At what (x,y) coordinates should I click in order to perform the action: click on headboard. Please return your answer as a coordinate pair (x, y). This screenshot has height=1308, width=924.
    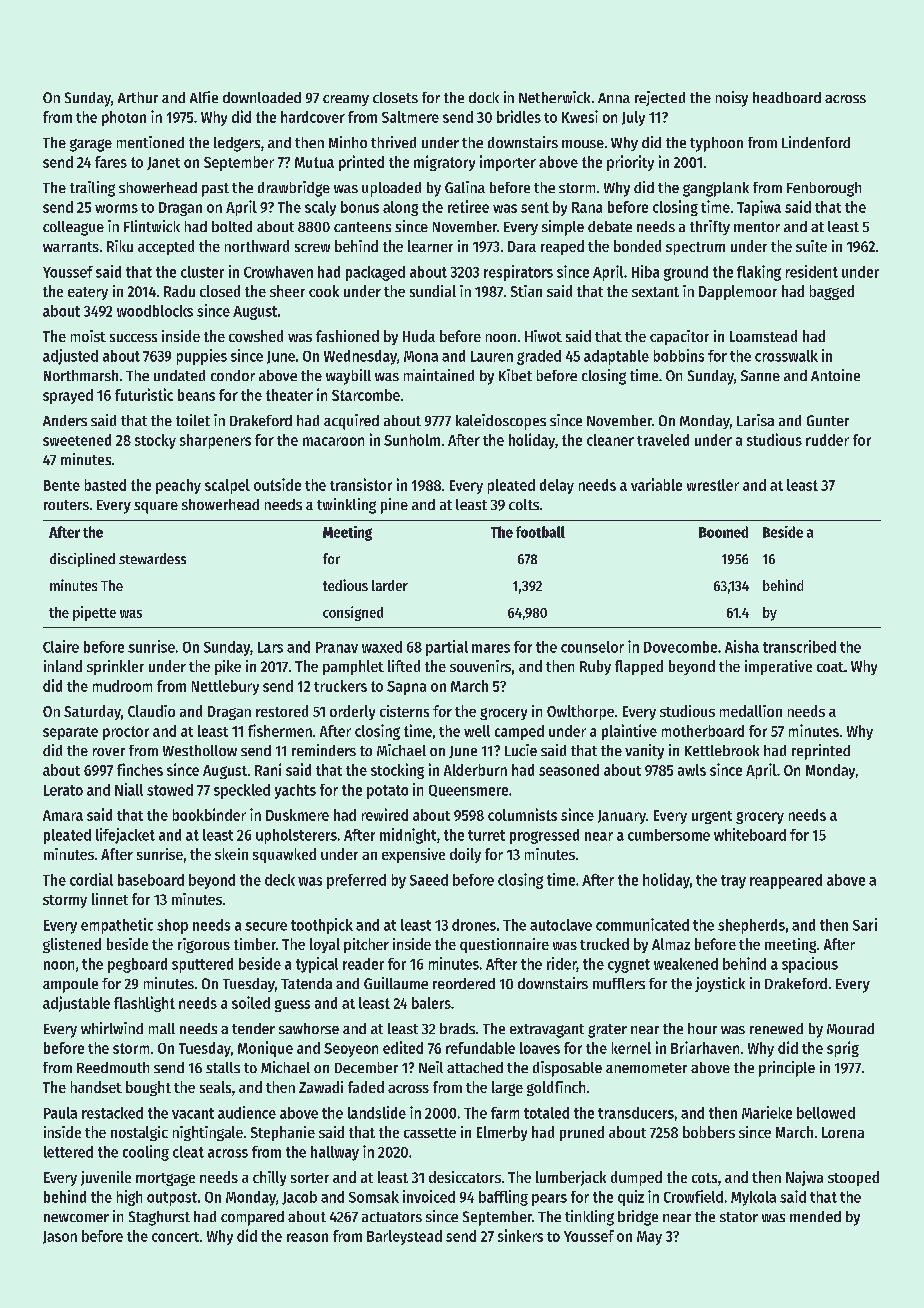
    Looking at the image, I should click on (787, 97).
